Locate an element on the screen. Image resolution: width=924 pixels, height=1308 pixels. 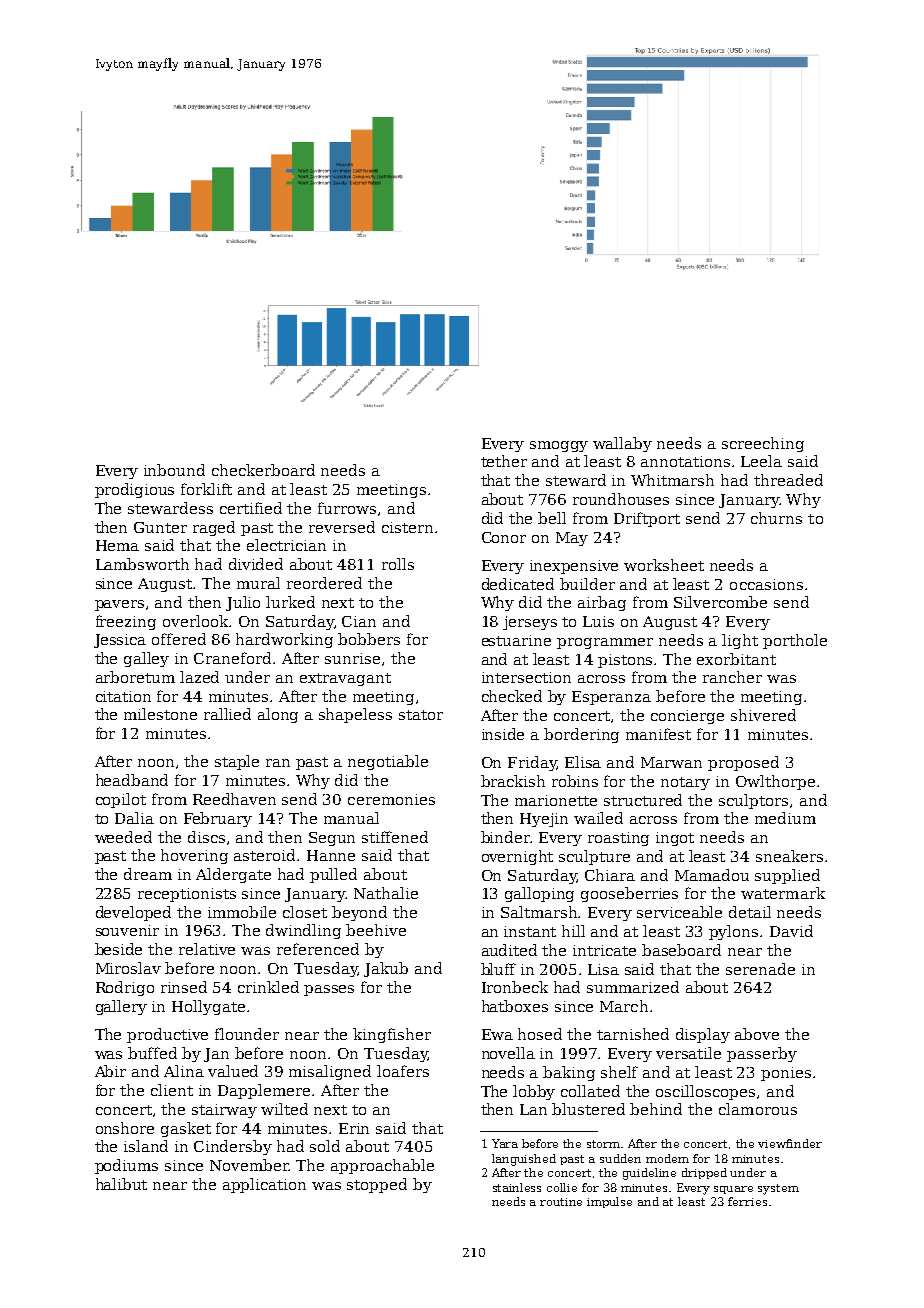
David is located at coordinates (791, 931).
